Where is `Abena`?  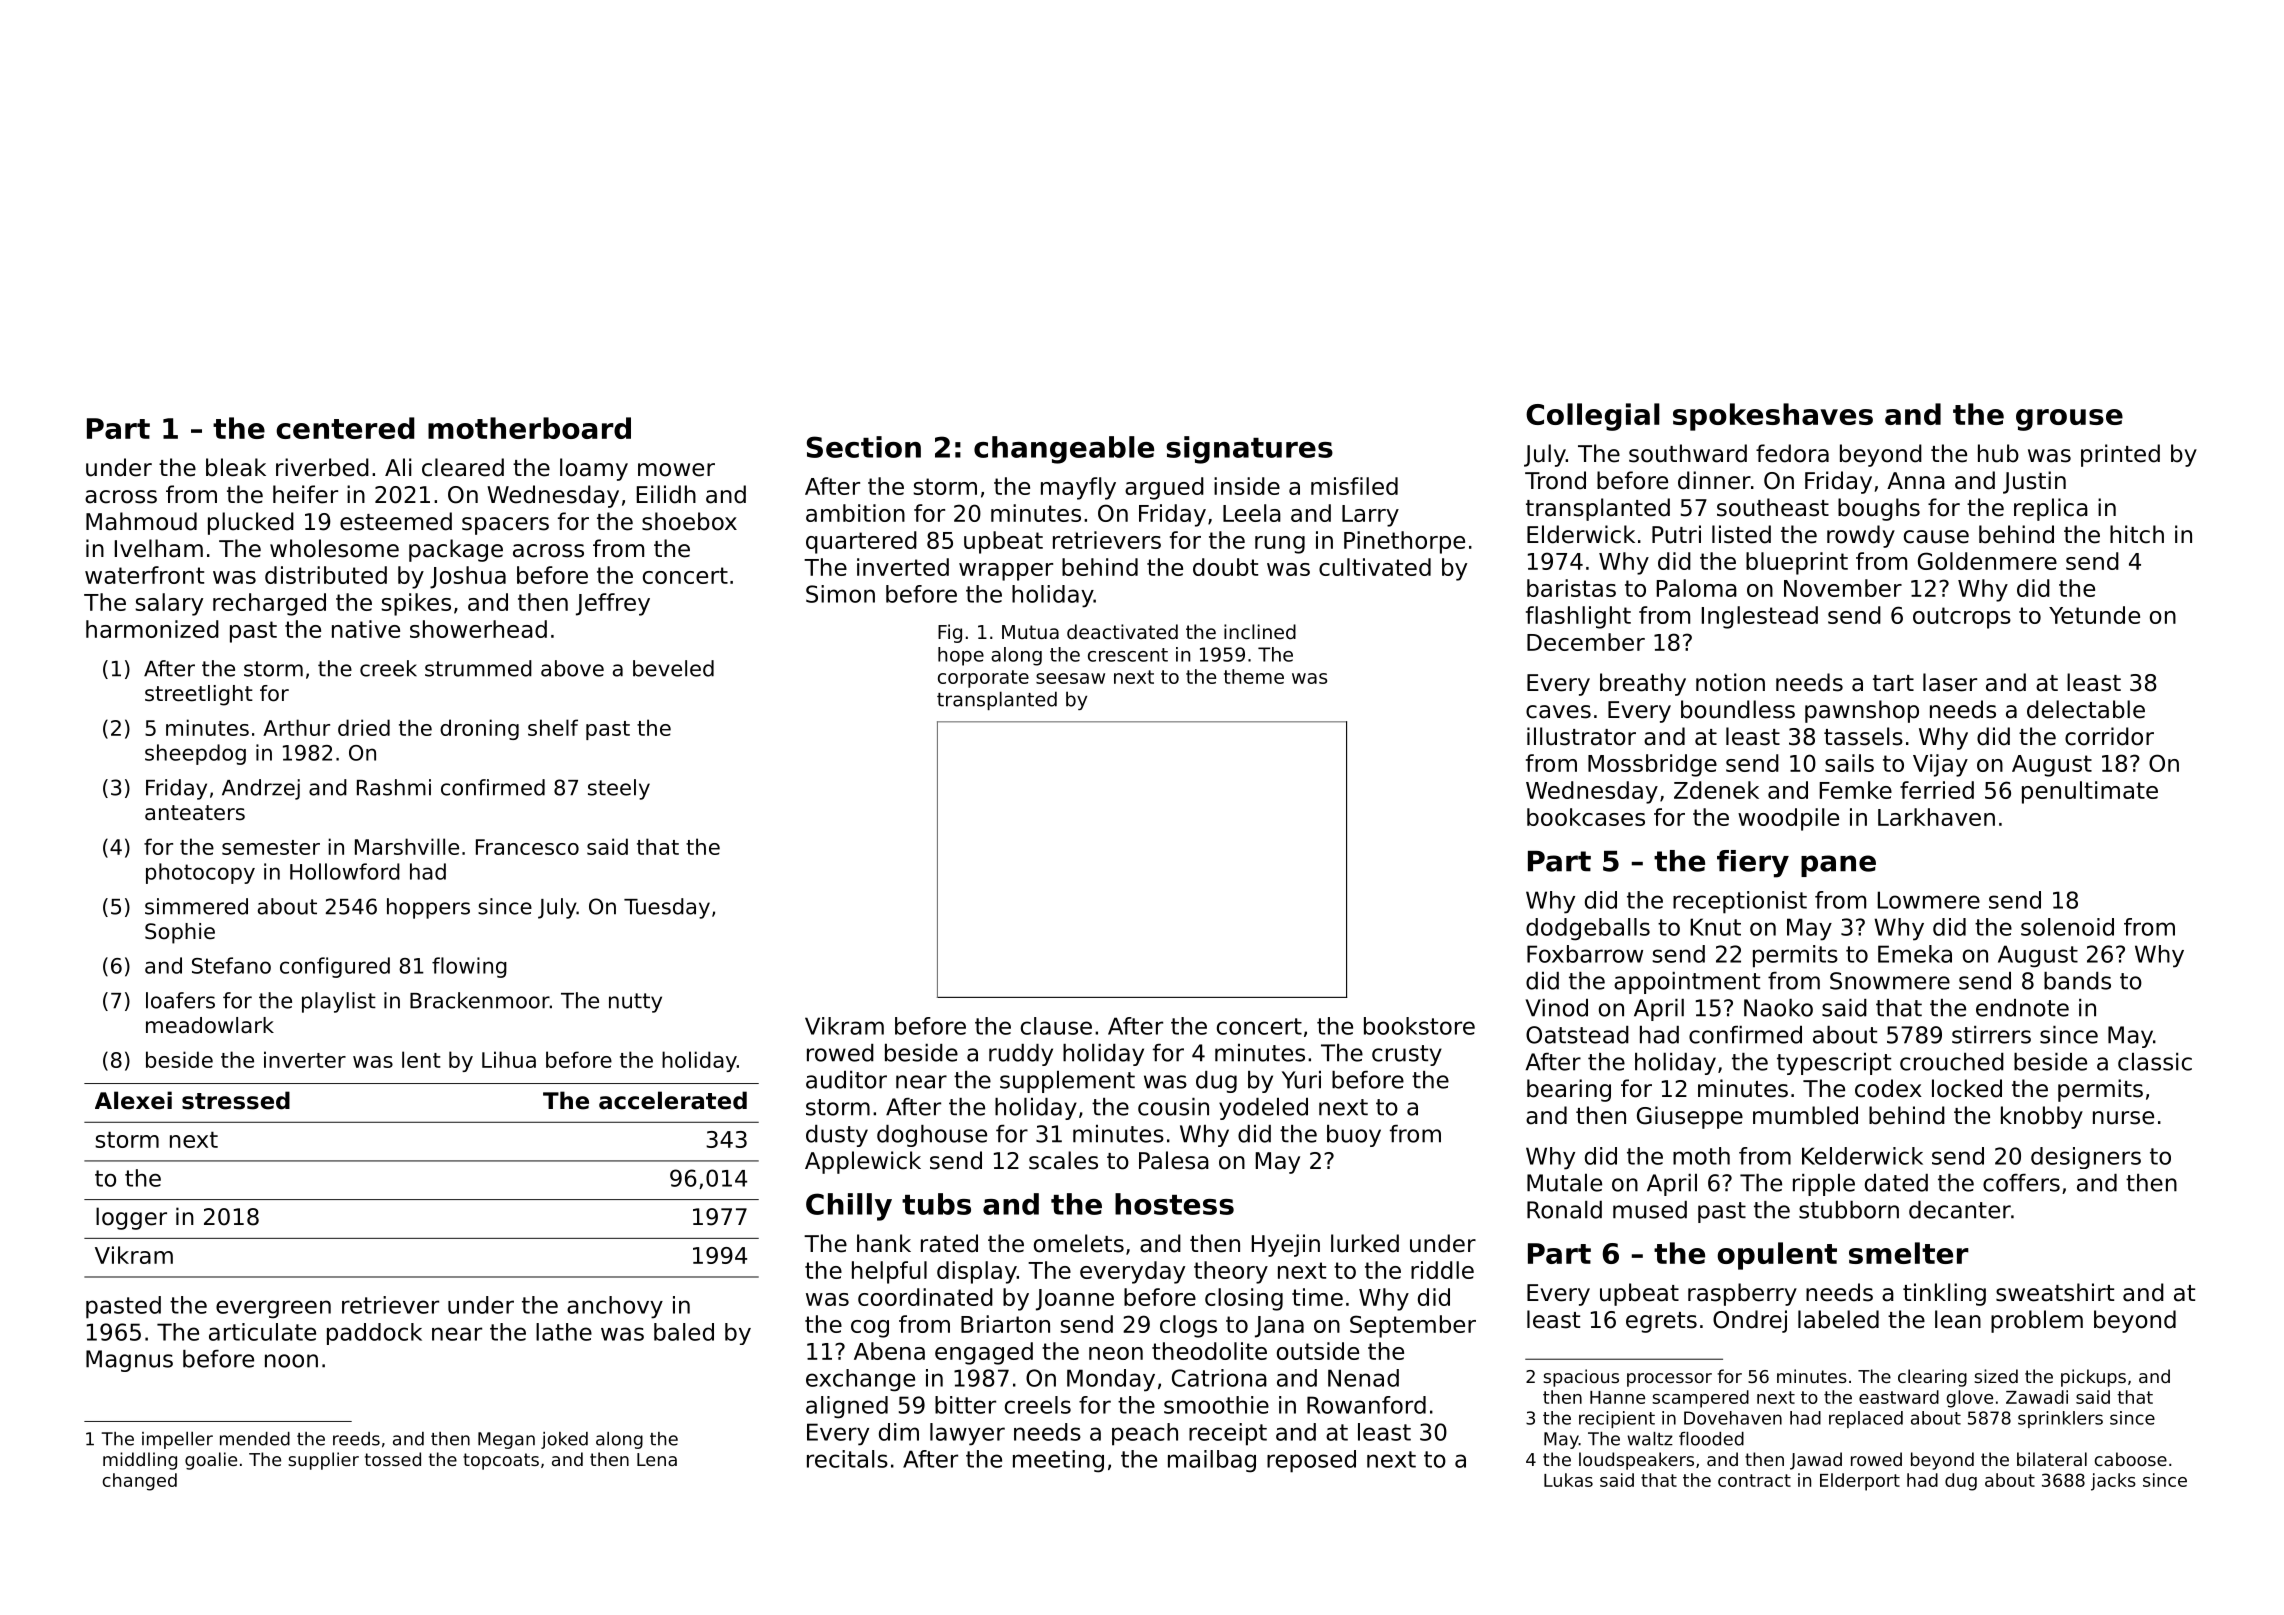
Abena is located at coordinates (889, 1351).
